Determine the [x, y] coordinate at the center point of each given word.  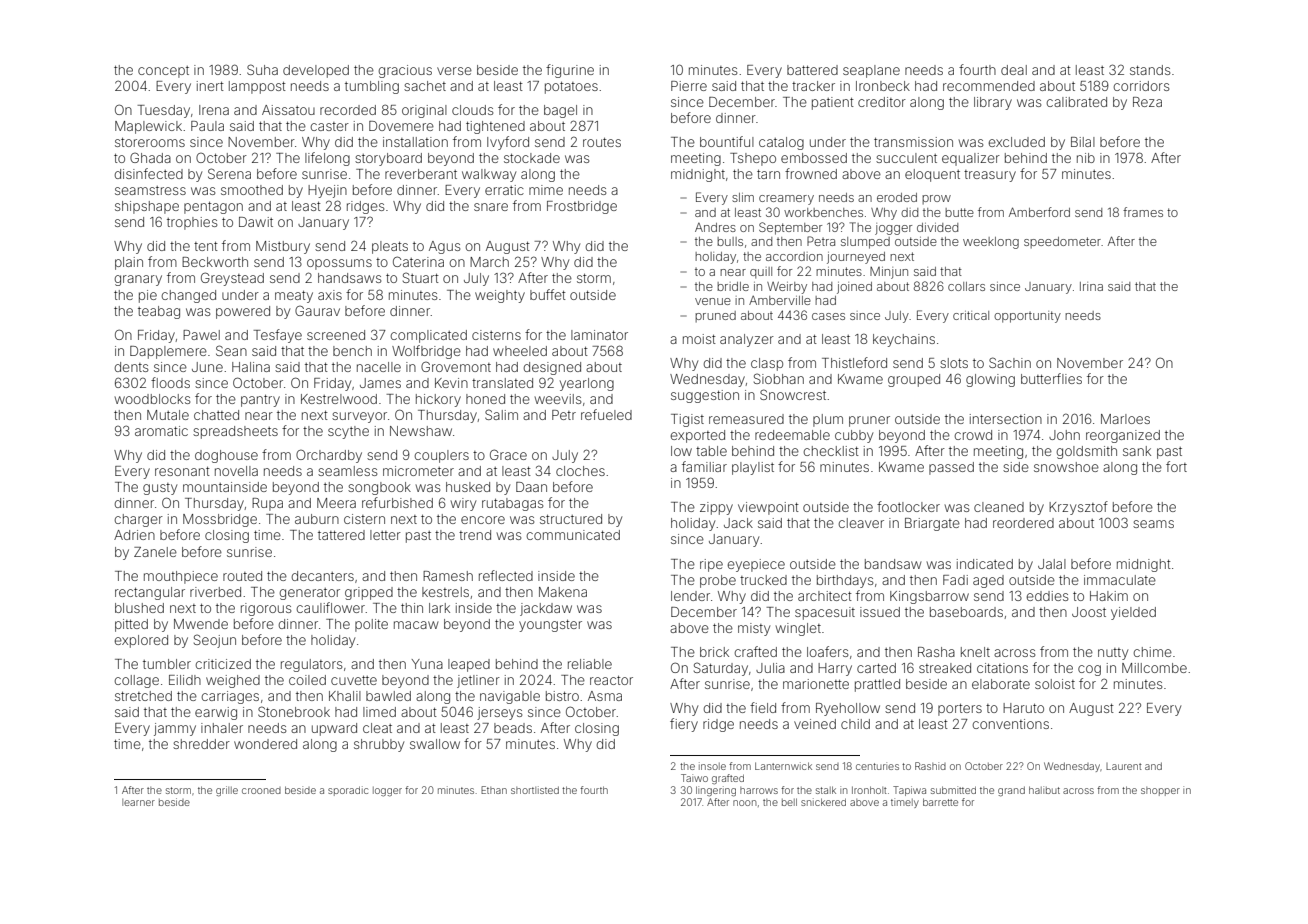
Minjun [889, 273]
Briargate [932, 524]
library [993, 103]
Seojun [215, 641]
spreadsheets [235, 432]
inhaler [222, 728]
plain [129, 263]
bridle [733, 286]
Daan [531, 487]
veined [815, 724]
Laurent [1124, 766]
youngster [550, 625]
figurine [570, 71]
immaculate [1120, 580]
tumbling [372, 87]
